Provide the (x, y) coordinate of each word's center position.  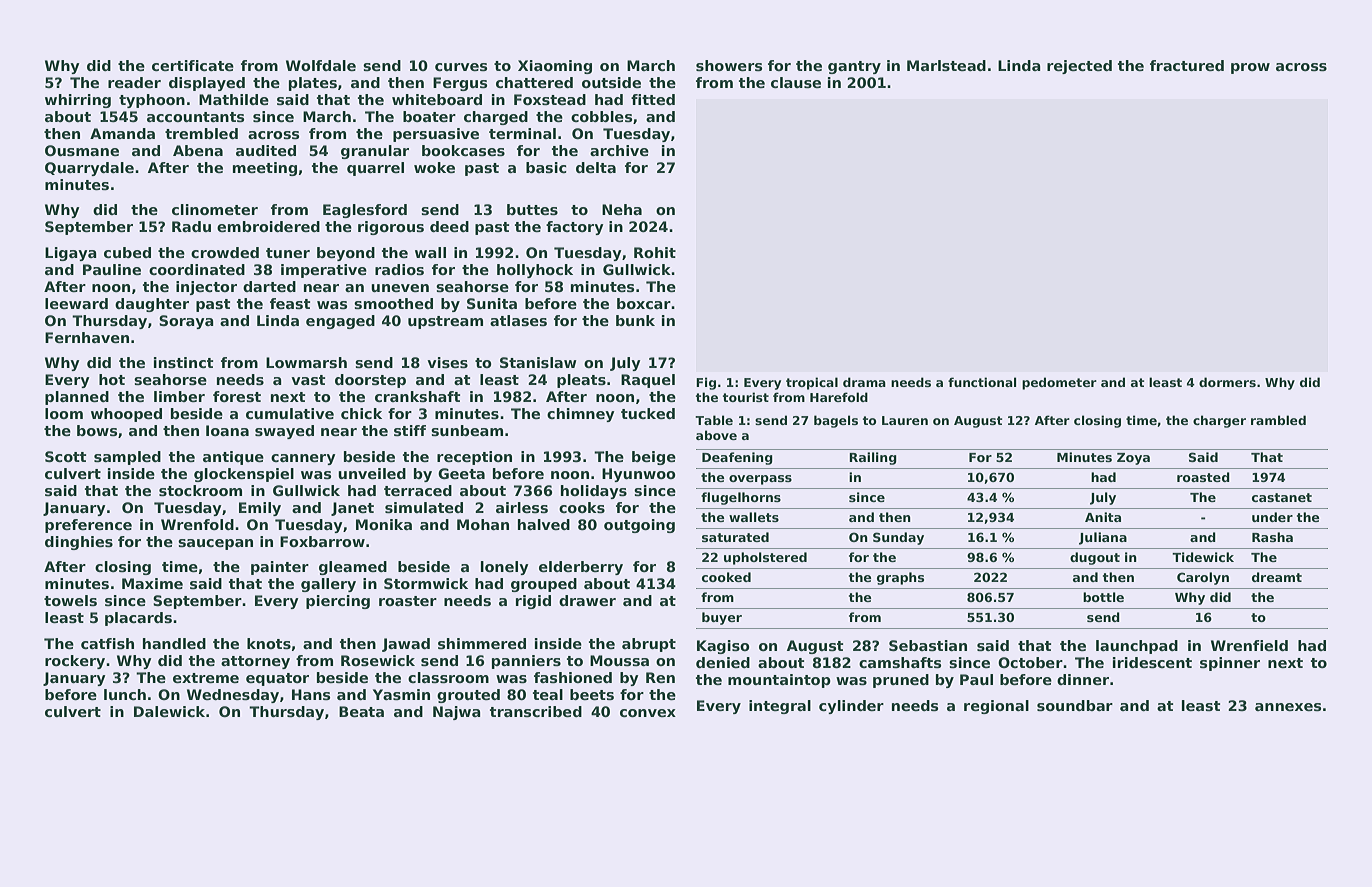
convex (648, 713)
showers (729, 65)
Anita (1103, 517)
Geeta (461, 473)
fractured (1187, 65)
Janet (352, 509)
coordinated (197, 269)
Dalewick (169, 711)
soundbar (1075, 705)
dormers (1227, 382)
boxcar (644, 303)
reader (134, 82)
